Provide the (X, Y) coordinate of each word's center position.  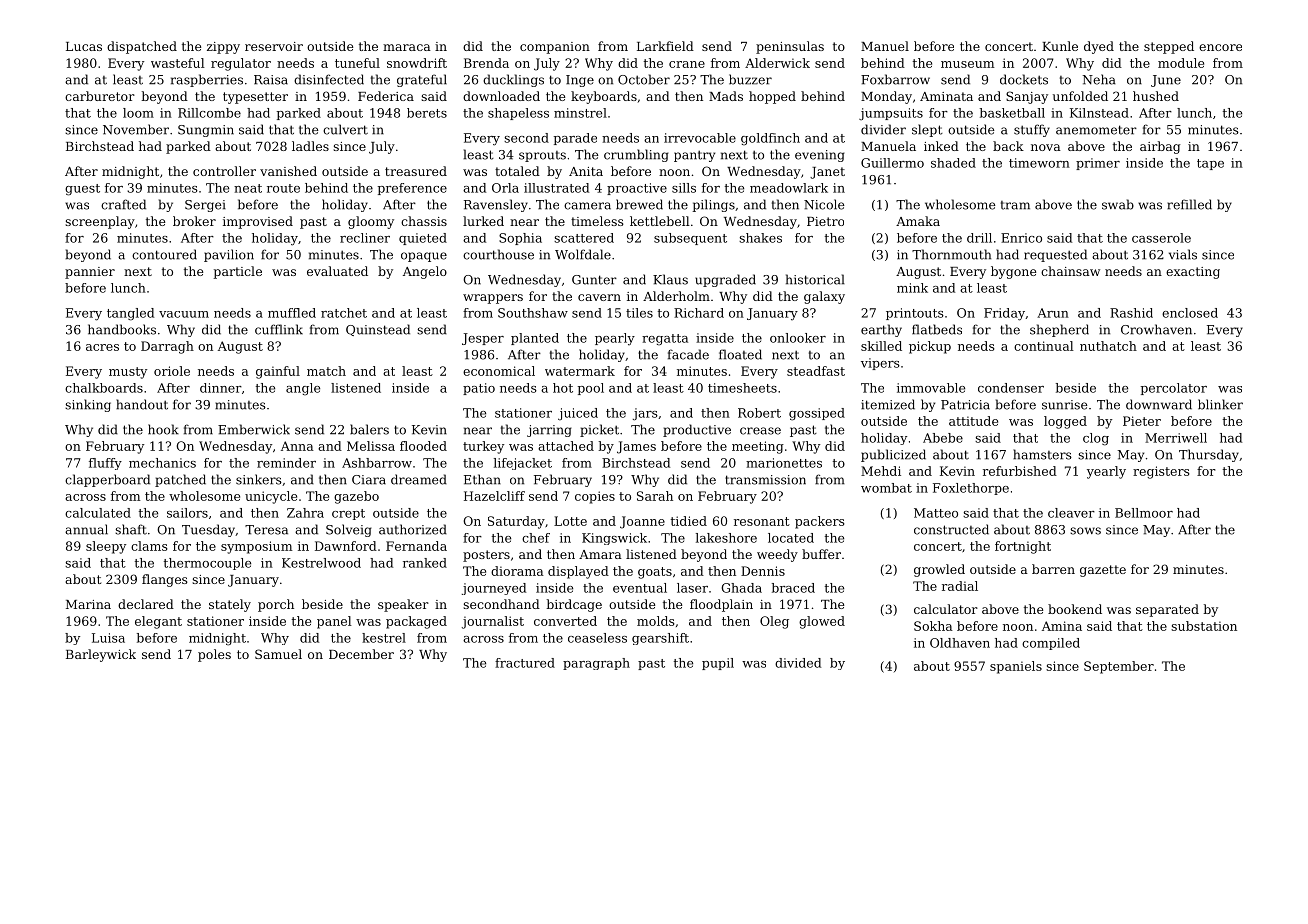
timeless (597, 221)
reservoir (274, 46)
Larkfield (665, 46)
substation (1204, 626)
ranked (425, 563)
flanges (165, 580)
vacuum (184, 314)
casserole (1161, 238)
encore (1220, 47)
